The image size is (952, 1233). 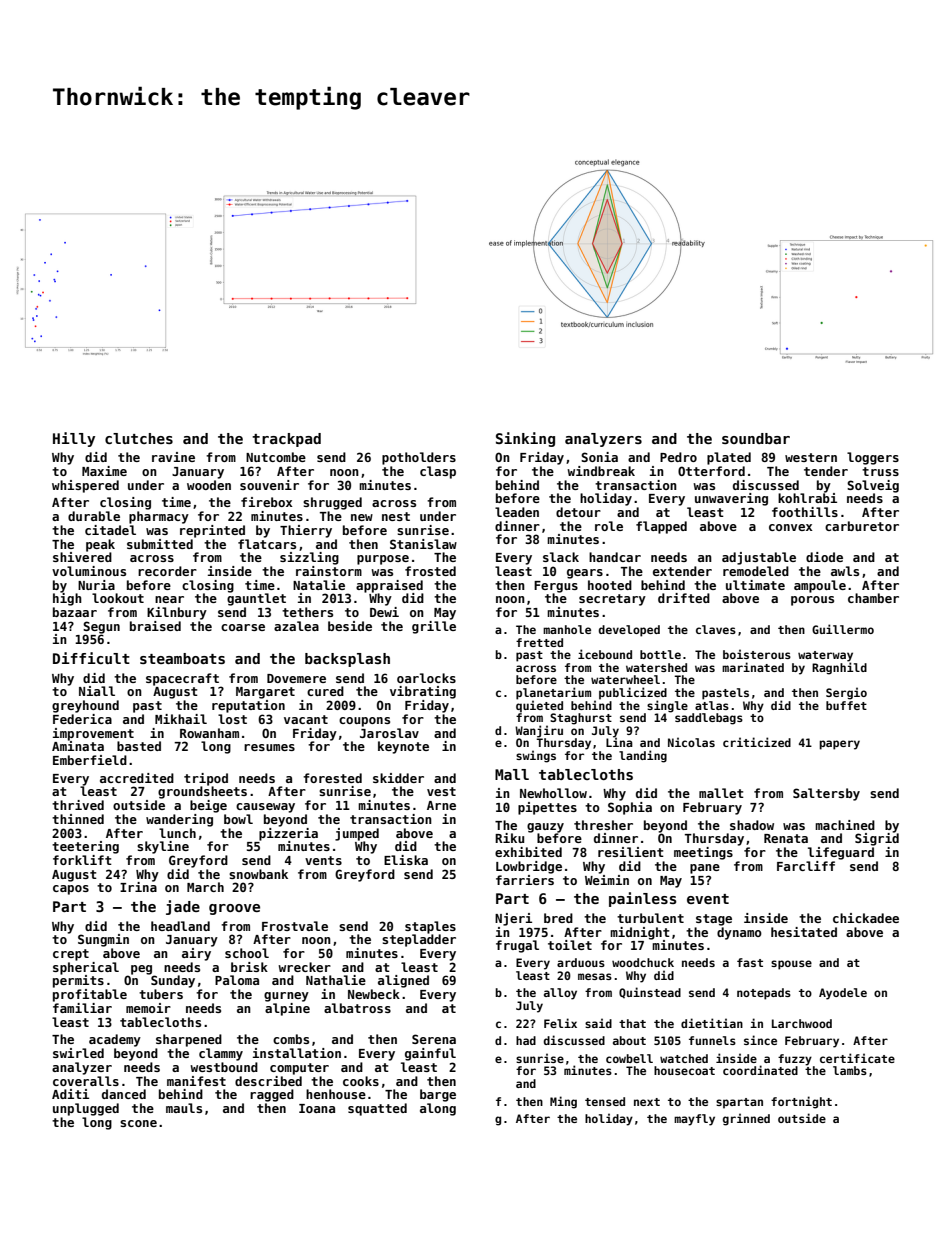 What do you see at coordinates (873, 458) in the document?
I see `loggers` at bounding box center [873, 458].
